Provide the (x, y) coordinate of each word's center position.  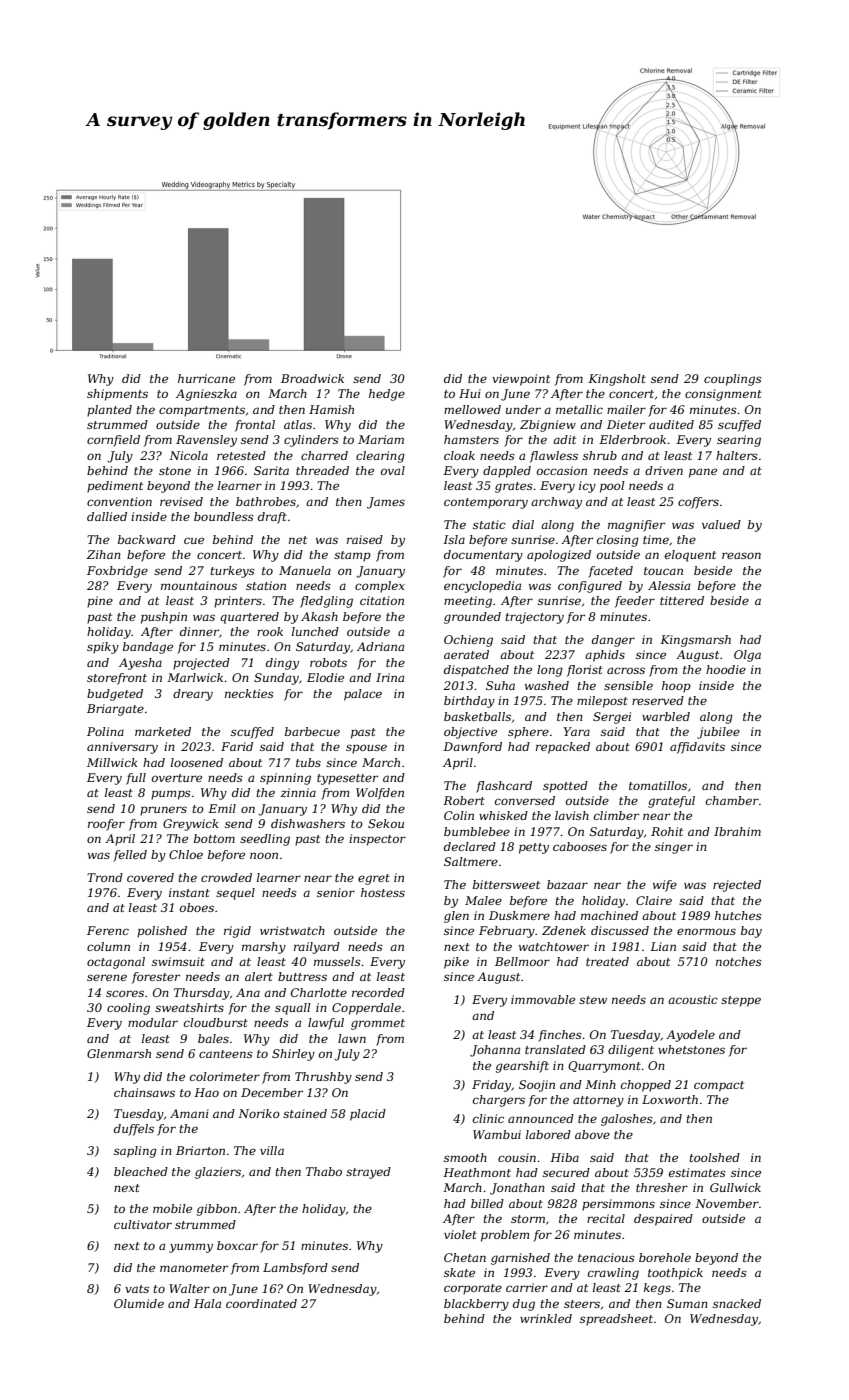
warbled (666, 716)
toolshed (714, 1157)
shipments (117, 395)
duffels (134, 1130)
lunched (315, 631)
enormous (706, 931)
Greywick (191, 825)
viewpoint (521, 380)
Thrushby (323, 1078)
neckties (249, 693)
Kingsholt (617, 380)
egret (374, 879)
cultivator (143, 1224)
